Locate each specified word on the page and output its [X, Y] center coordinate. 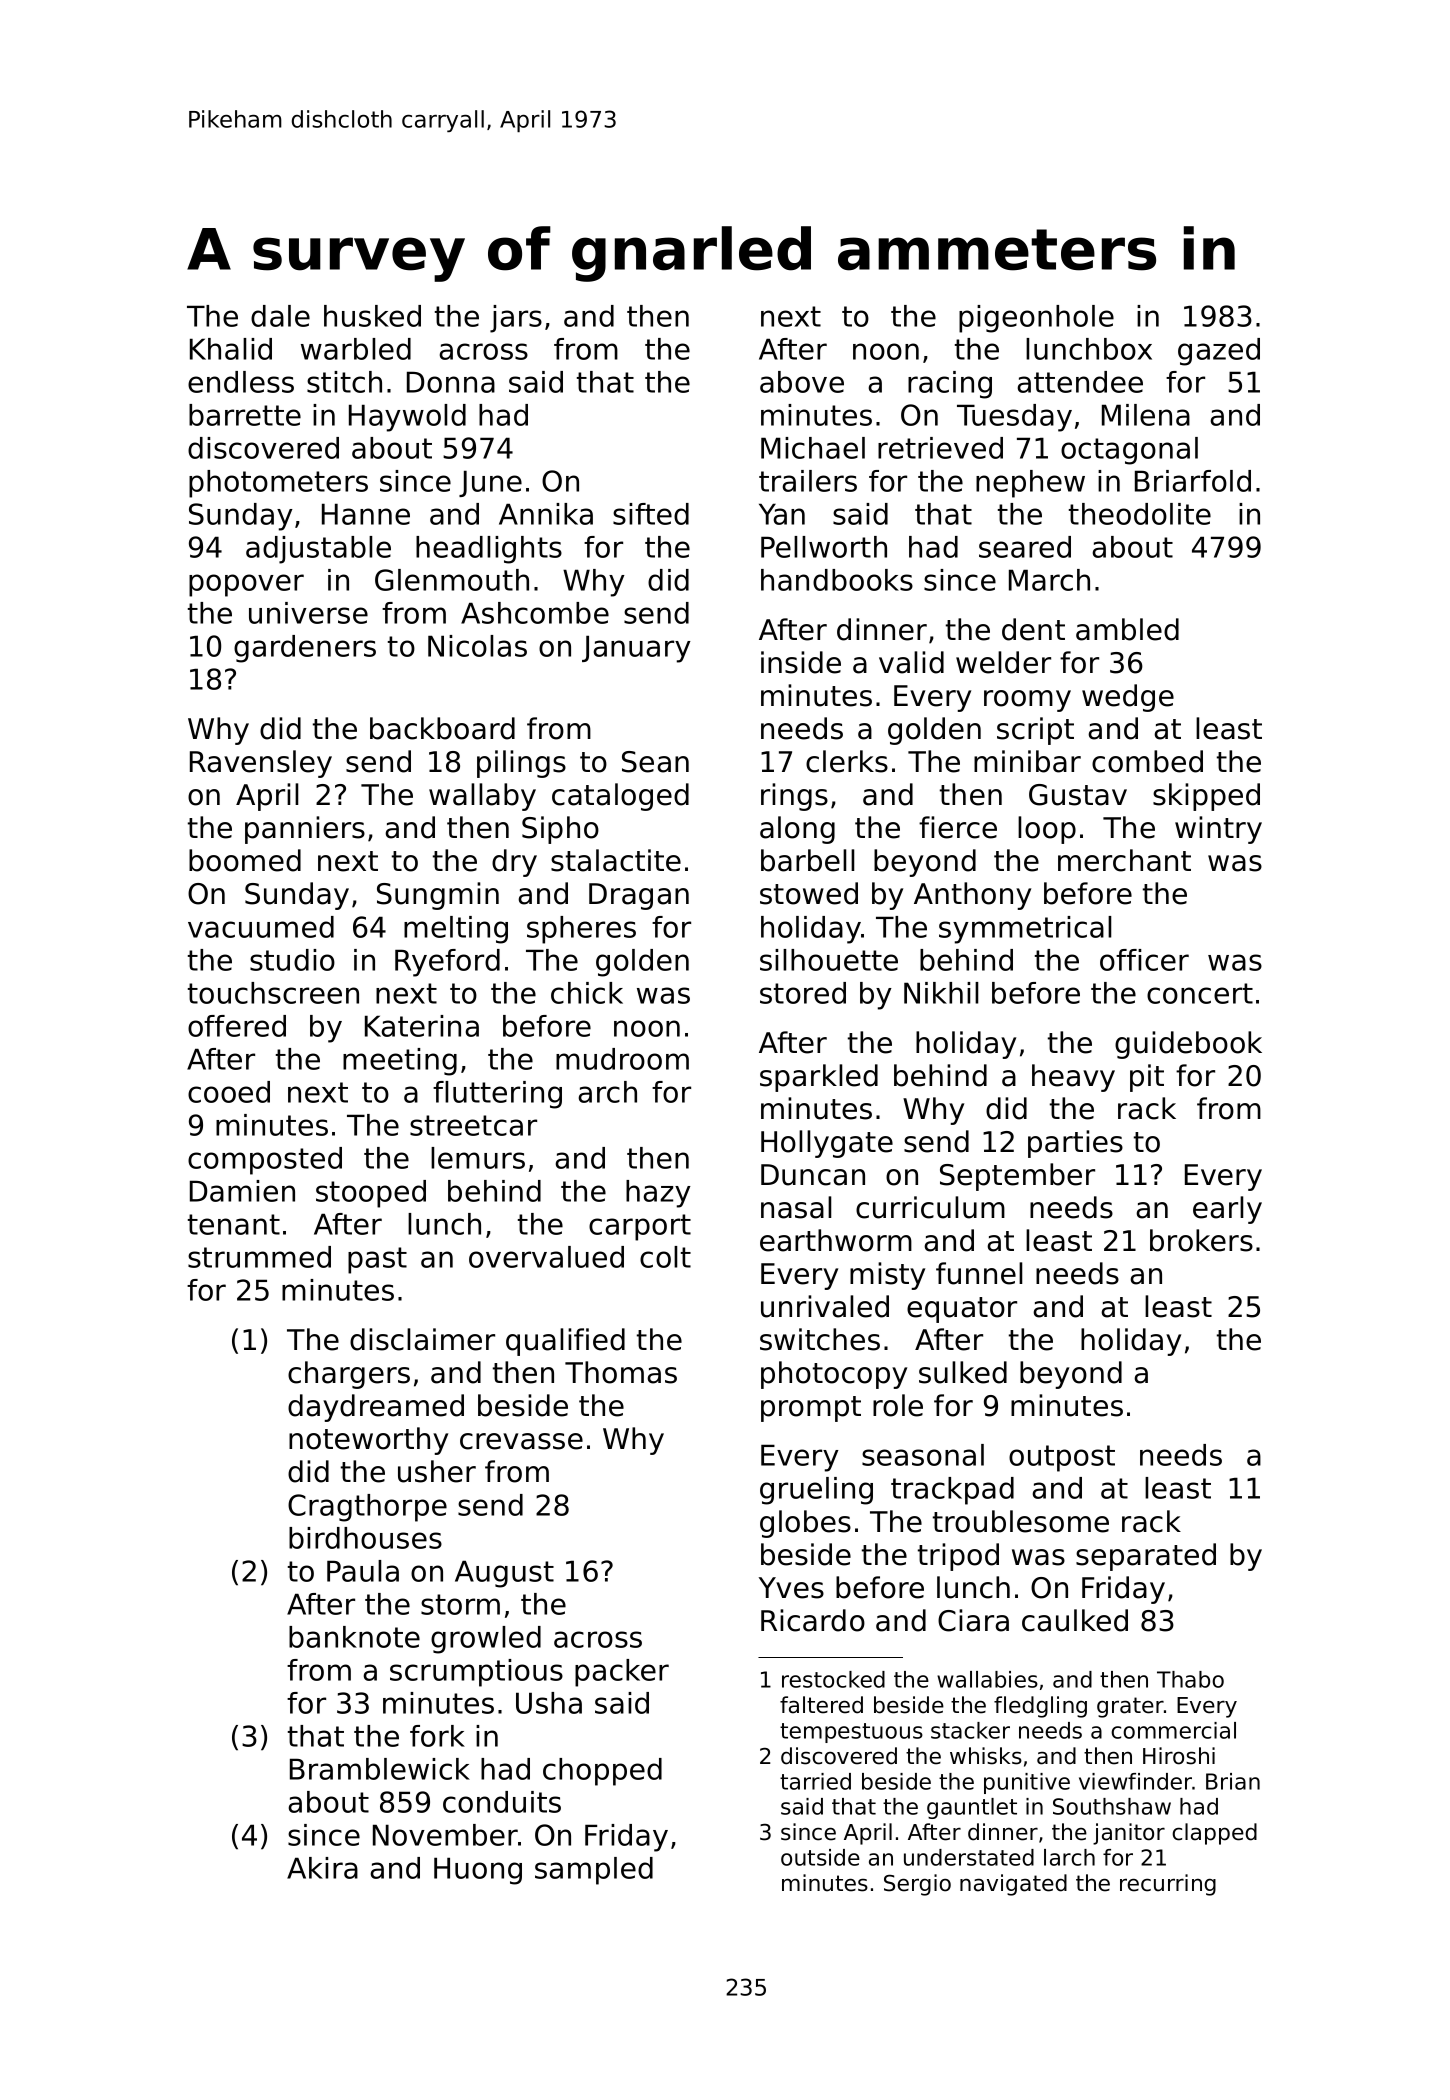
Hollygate [827, 1144]
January [636, 649]
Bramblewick [380, 1769]
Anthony [972, 896]
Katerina [422, 1026]
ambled [1127, 629]
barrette [245, 415]
